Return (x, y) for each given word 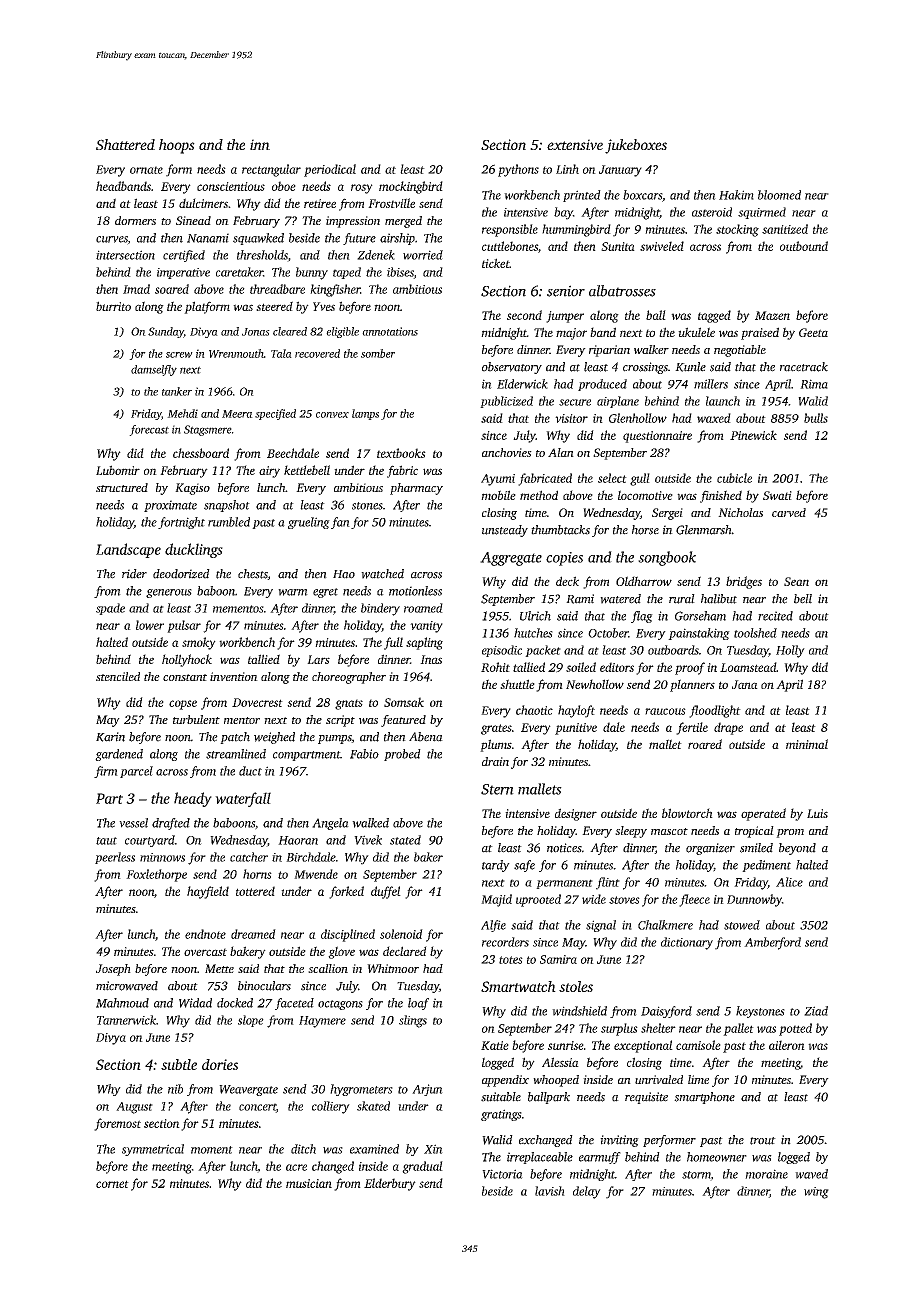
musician (309, 1183)
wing (816, 1193)
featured (403, 721)
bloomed (779, 195)
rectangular (271, 170)
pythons (518, 170)
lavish (550, 1191)
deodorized (181, 574)
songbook (667, 558)
